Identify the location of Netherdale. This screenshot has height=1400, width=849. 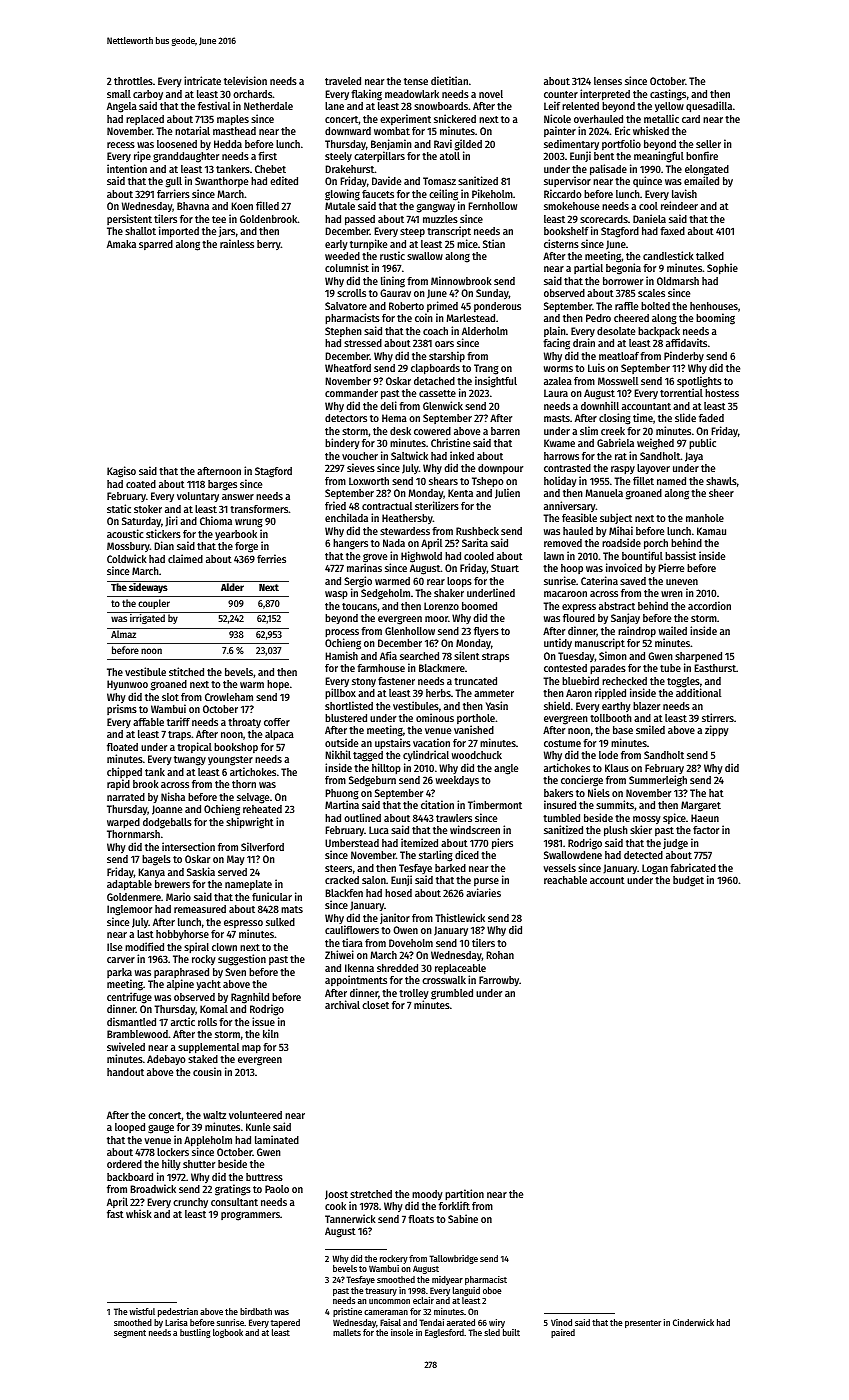
(268, 106).
